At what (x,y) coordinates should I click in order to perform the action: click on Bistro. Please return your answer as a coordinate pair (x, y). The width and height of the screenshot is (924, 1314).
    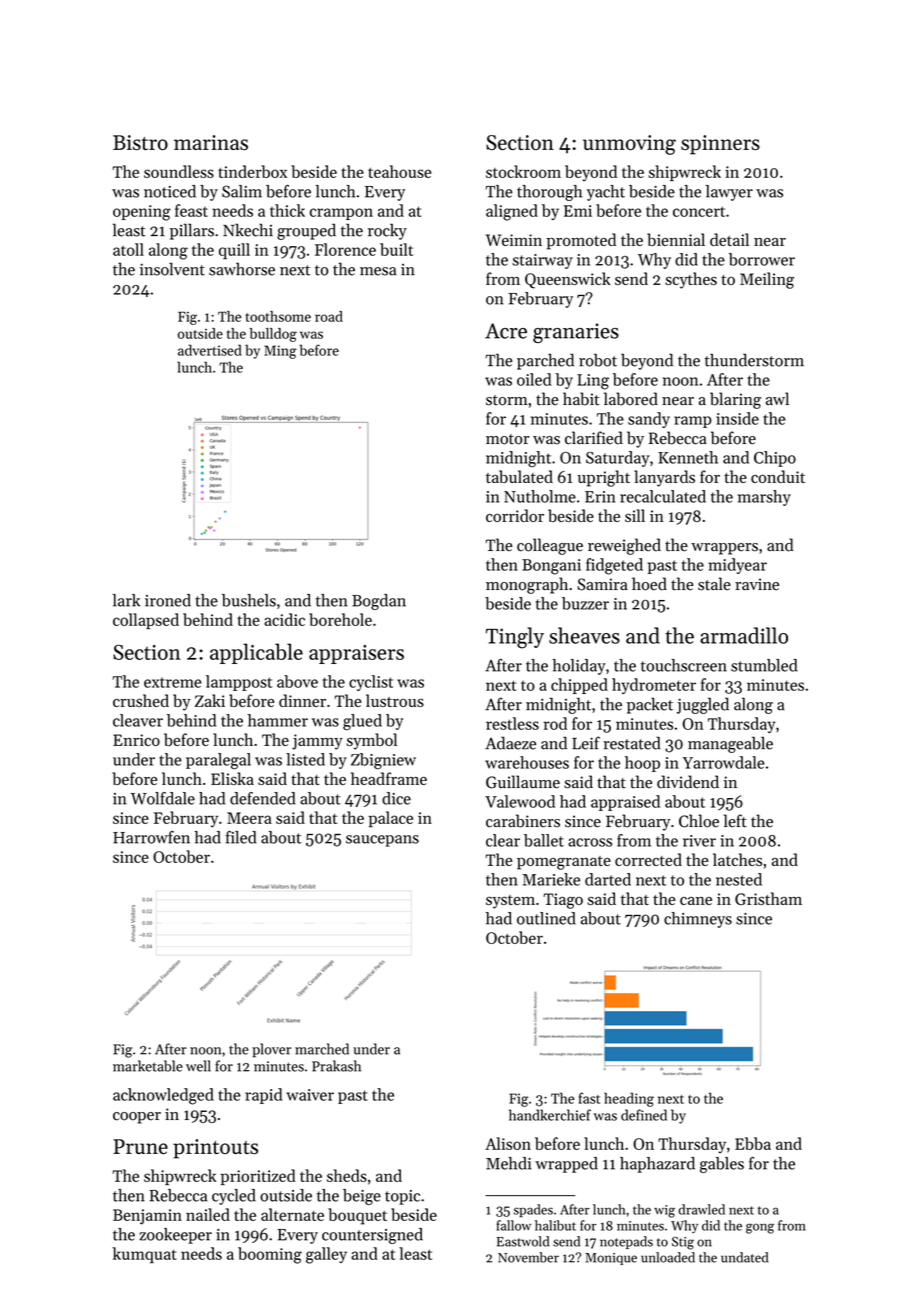
    Looking at the image, I should click on (140, 142).
